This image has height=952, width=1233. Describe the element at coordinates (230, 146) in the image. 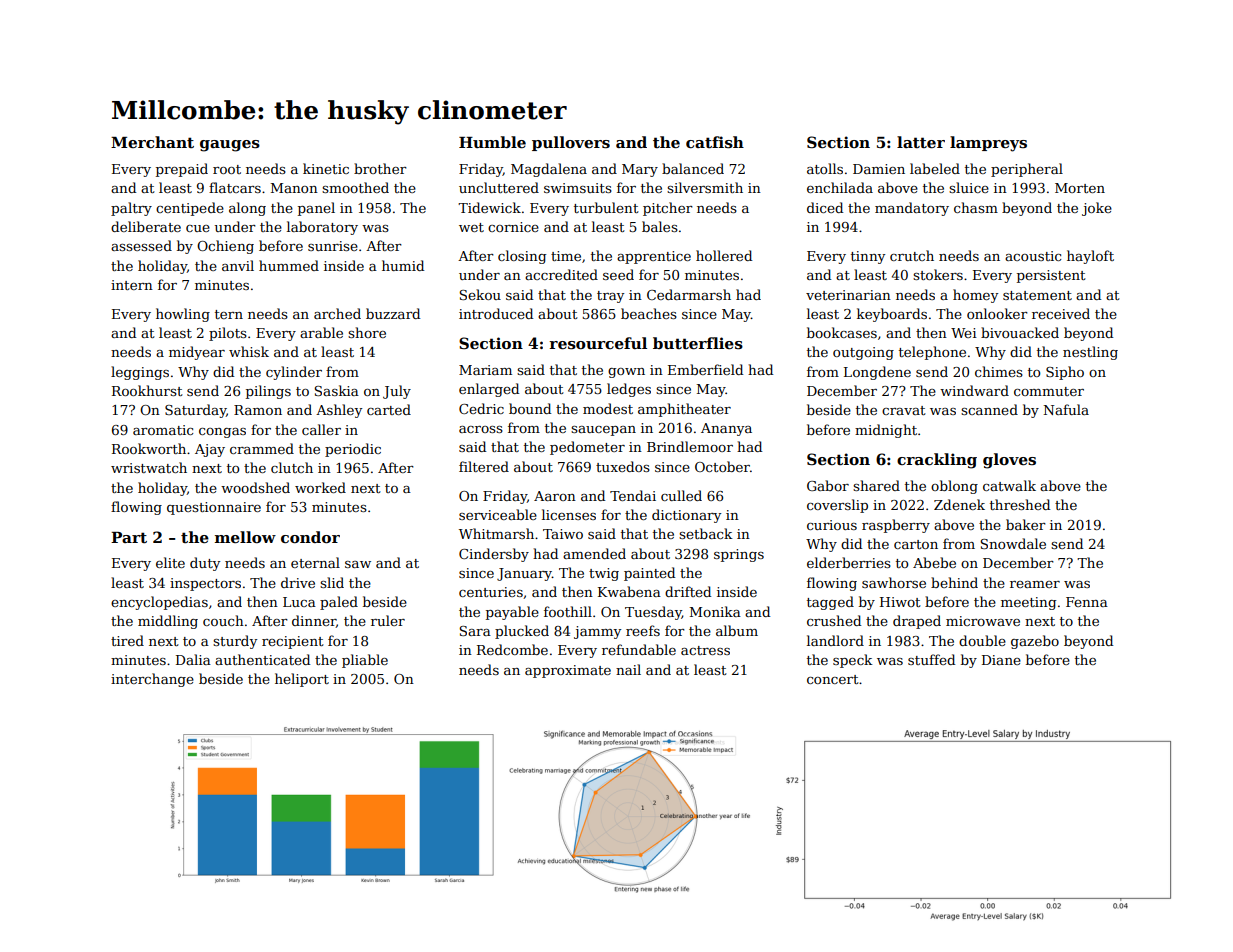

I see `gauges` at that location.
